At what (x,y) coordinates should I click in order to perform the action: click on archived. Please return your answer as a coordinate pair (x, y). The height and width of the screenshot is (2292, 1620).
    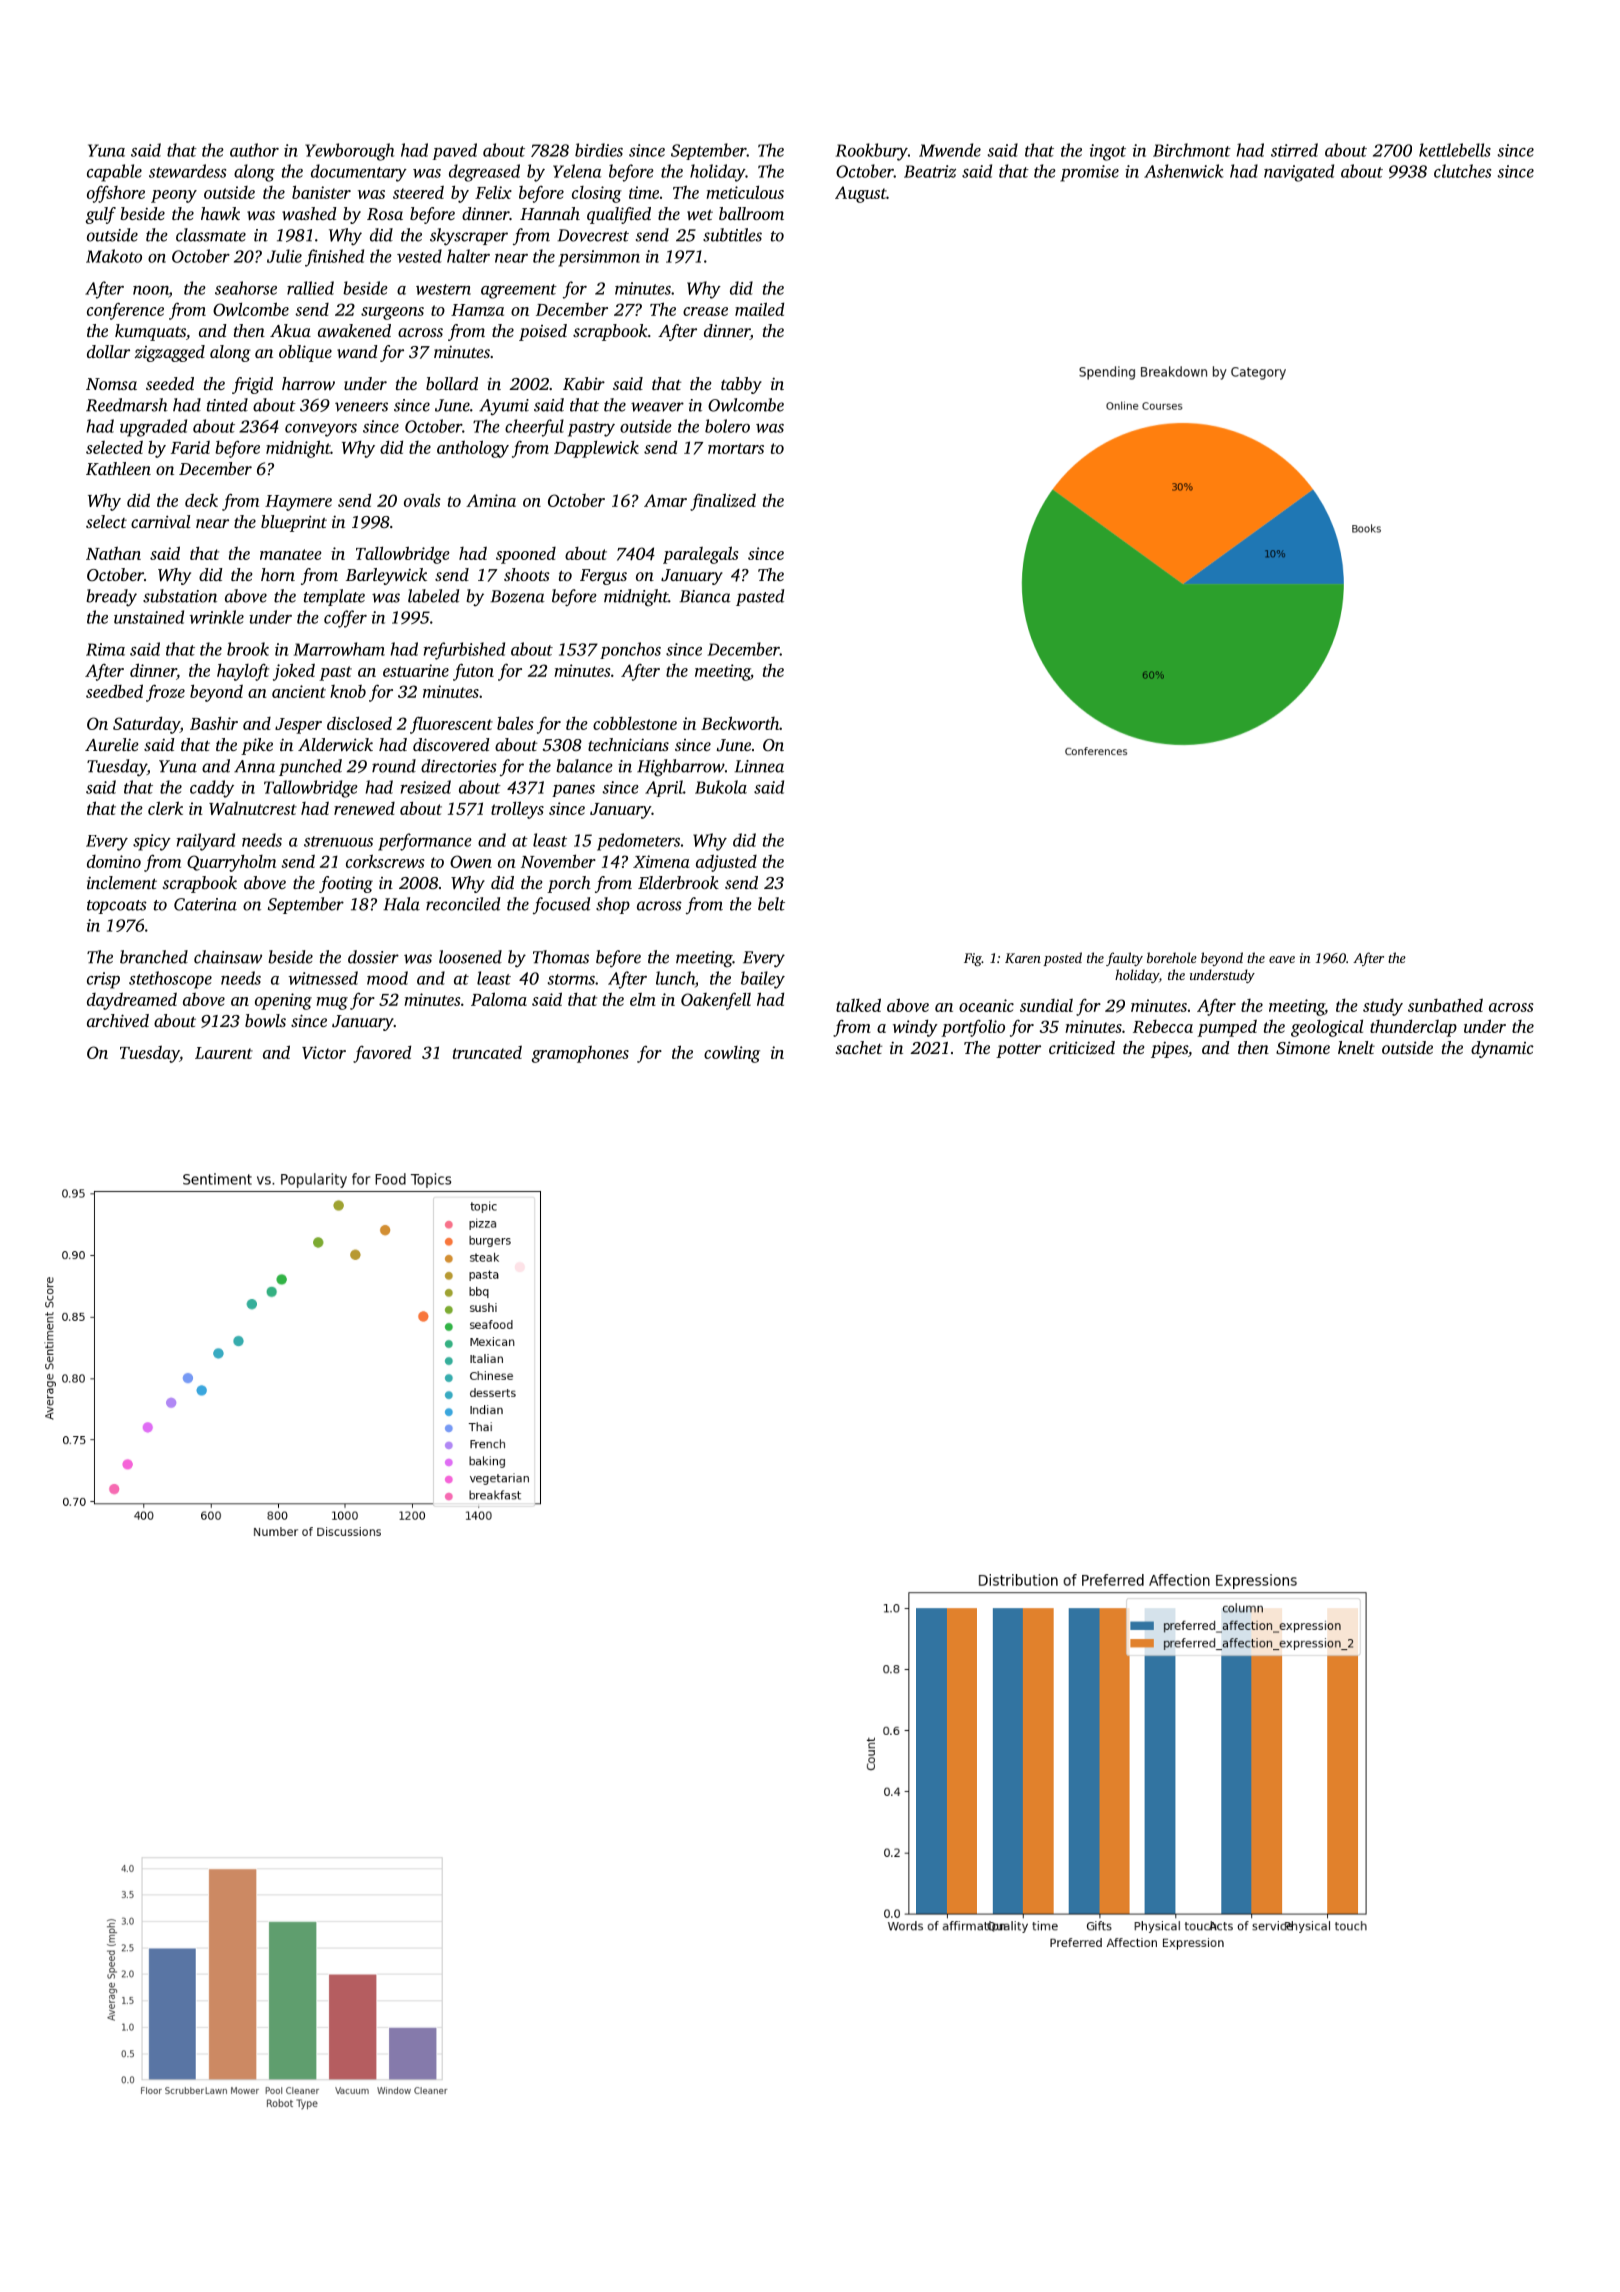
    Looking at the image, I should click on (118, 1020).
